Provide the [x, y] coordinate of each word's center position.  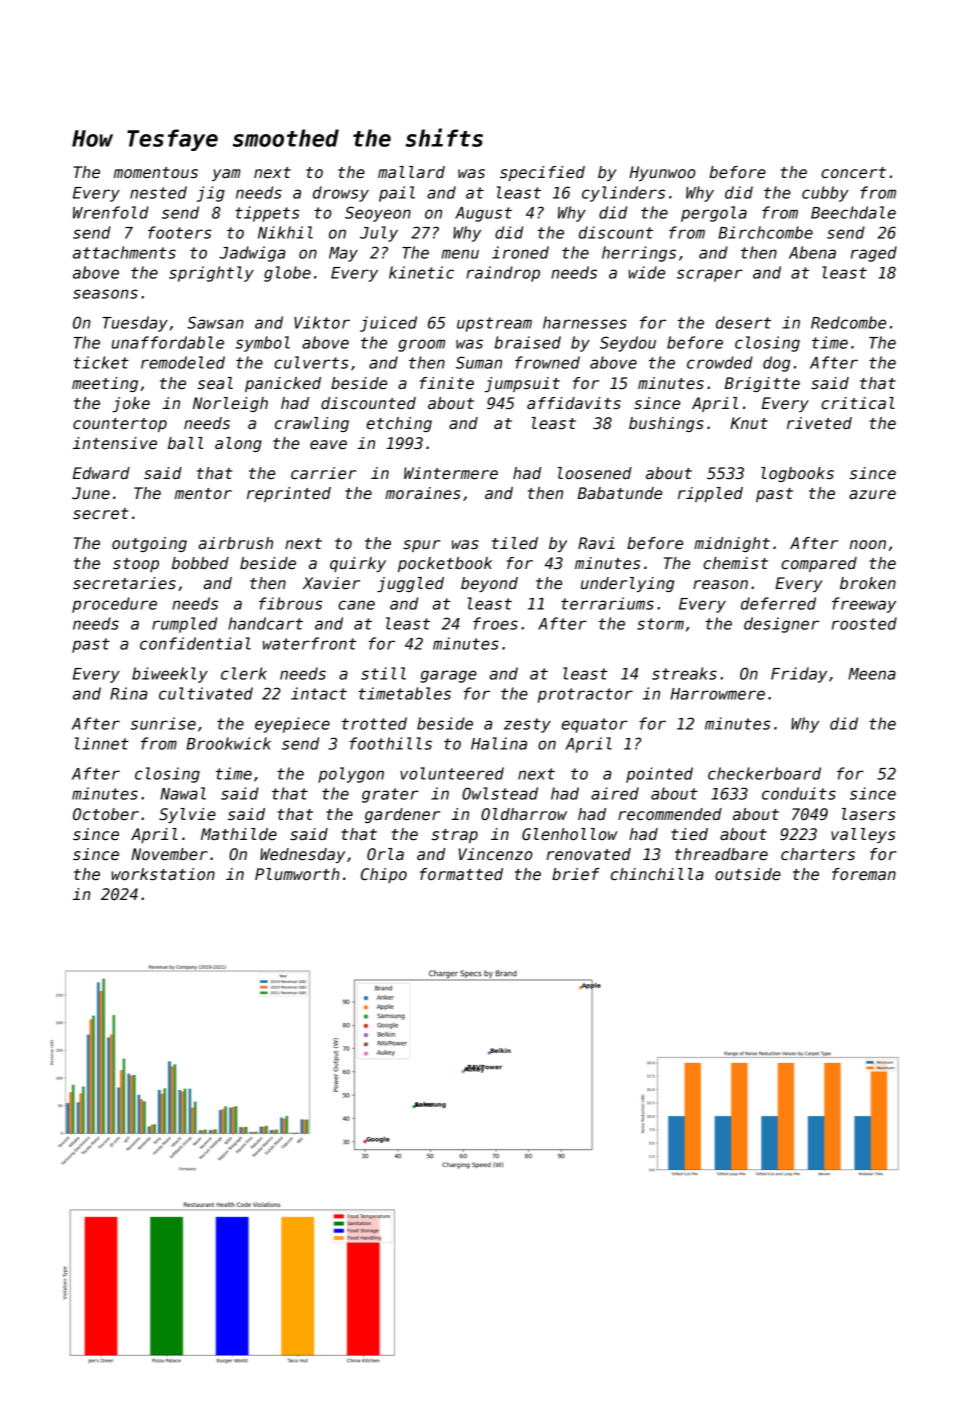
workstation [163, 874]
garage [448, 676]
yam [226, 175]
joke [131, 404]
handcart [265, 623]
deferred [778, 603]
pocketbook [445, 564]
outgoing [149, 544]
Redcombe [848, 322]
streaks [684, 673]
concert [853, 173]
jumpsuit [522, 384]
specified [542, 173]
